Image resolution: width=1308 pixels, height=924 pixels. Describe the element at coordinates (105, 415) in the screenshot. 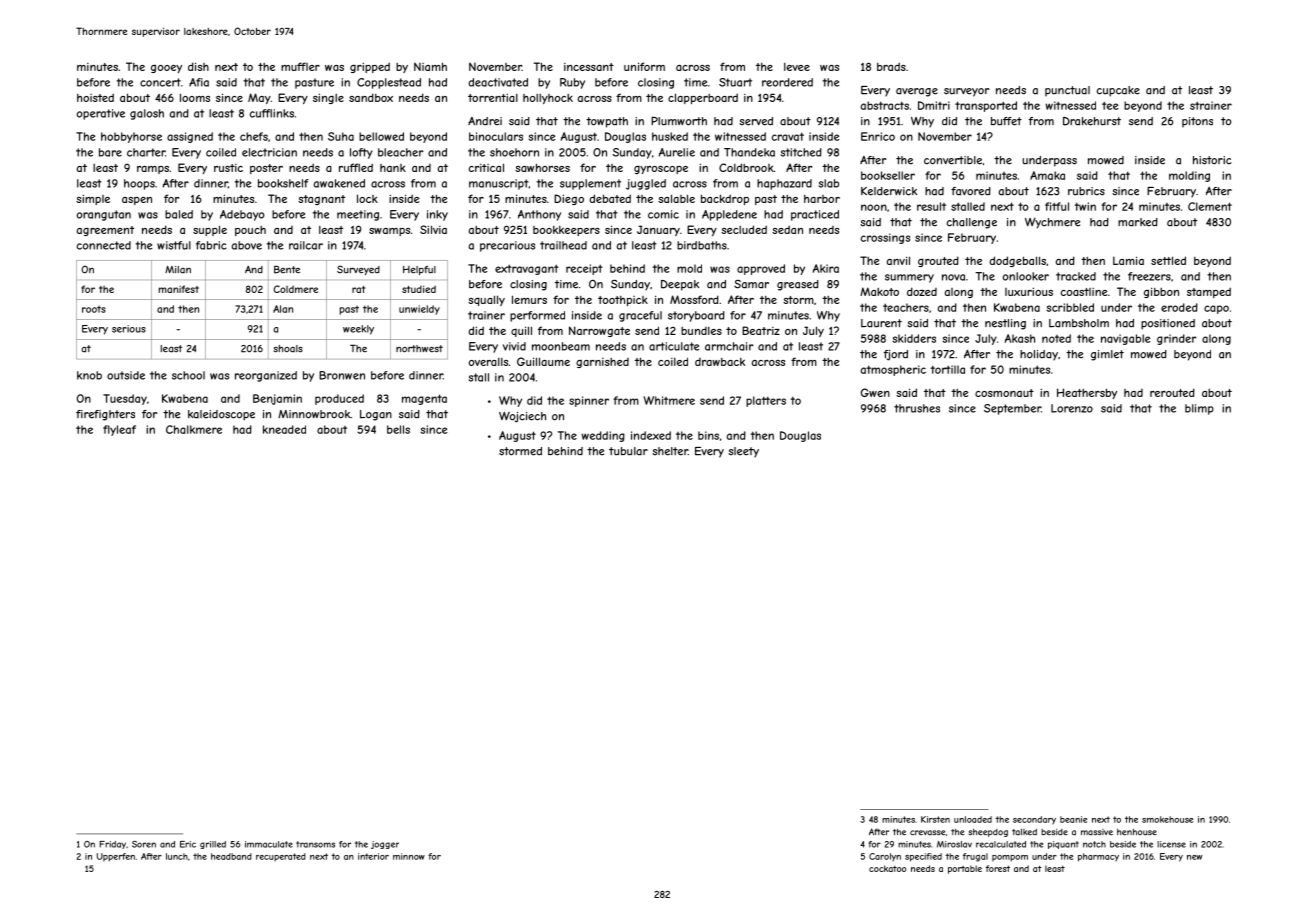

I see `firefighters` at that location.
